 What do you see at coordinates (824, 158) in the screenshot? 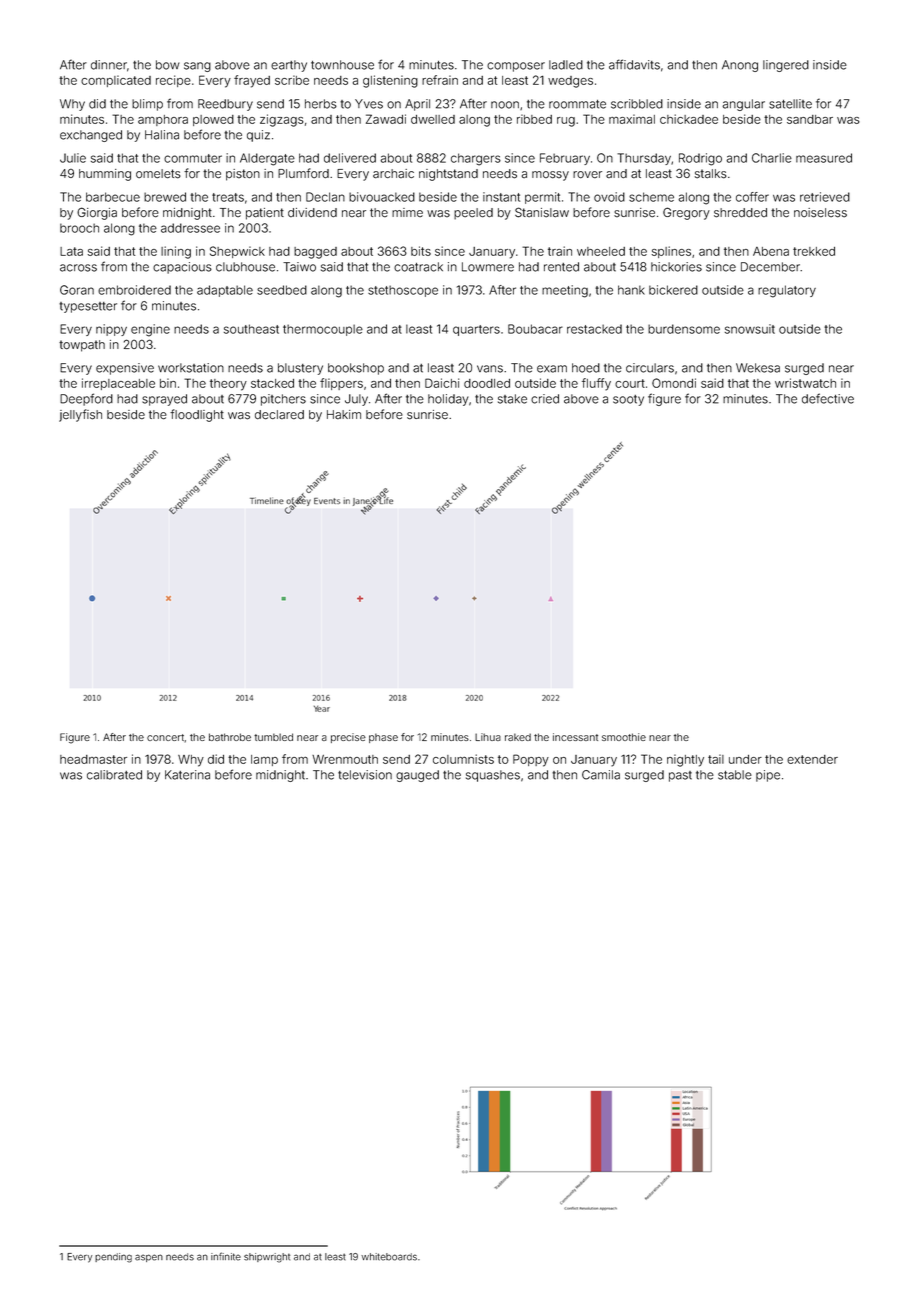
I see `measured` at bounding box center [824, 158].
